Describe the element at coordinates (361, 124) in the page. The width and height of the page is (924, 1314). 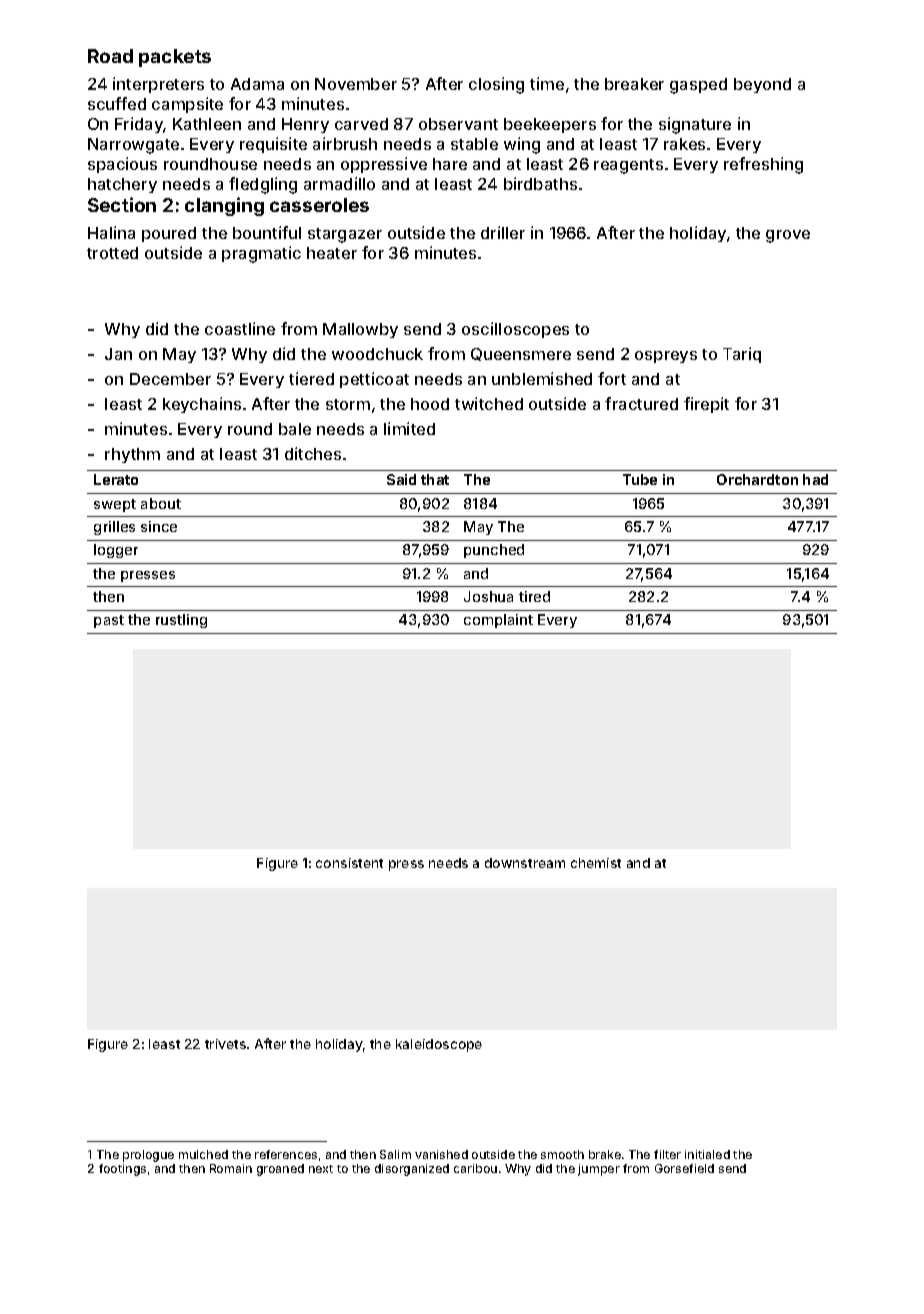
I see `carved` at that location.
